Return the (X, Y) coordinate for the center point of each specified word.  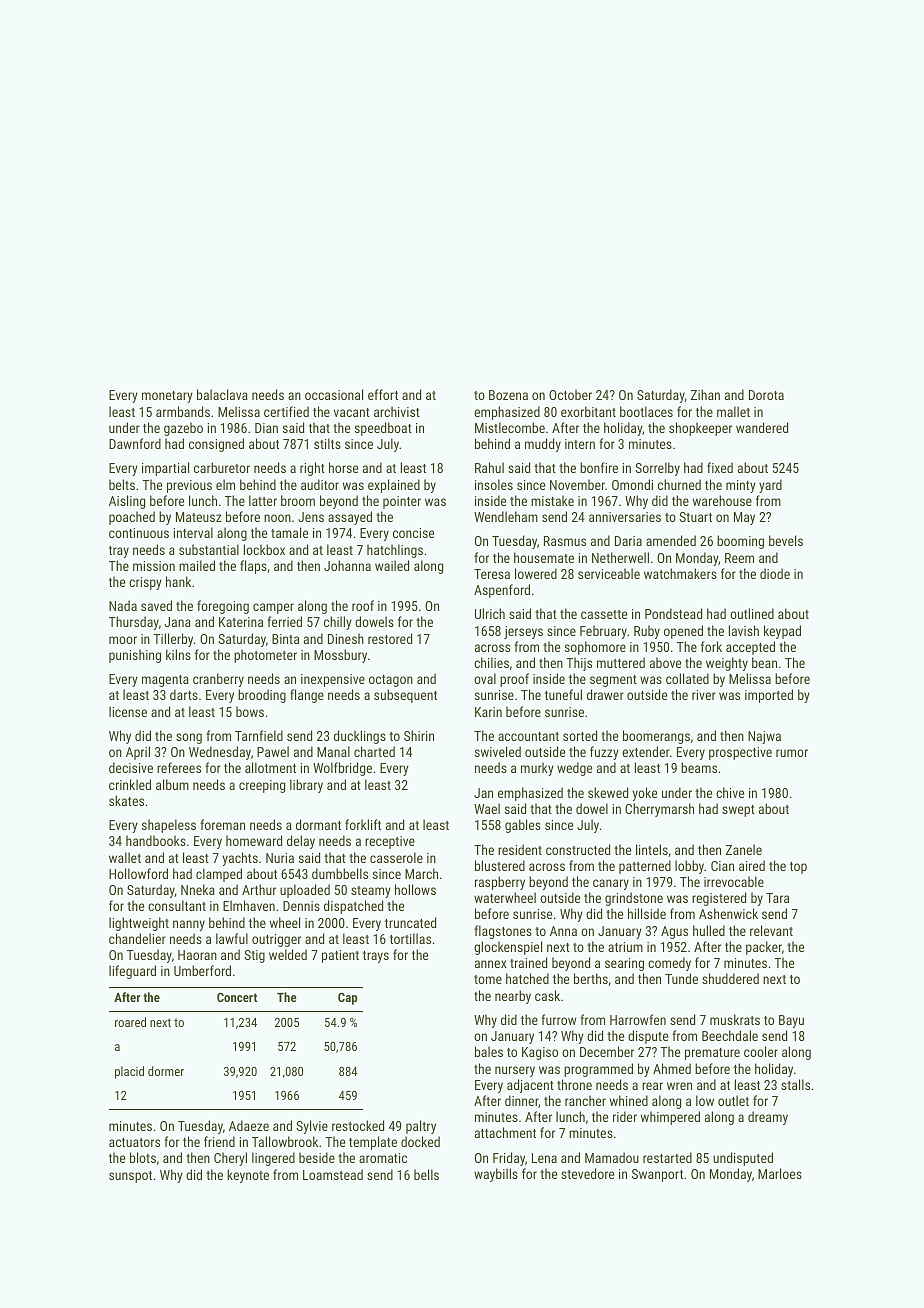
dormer (166, 1071)
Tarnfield (259, 735)
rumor (792, 753)
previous (189, 486)
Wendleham (506, 516)
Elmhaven (249, 905)
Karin (488, 712)
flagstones (503, 932)
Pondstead (673, 613)
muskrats (735, 1019)
